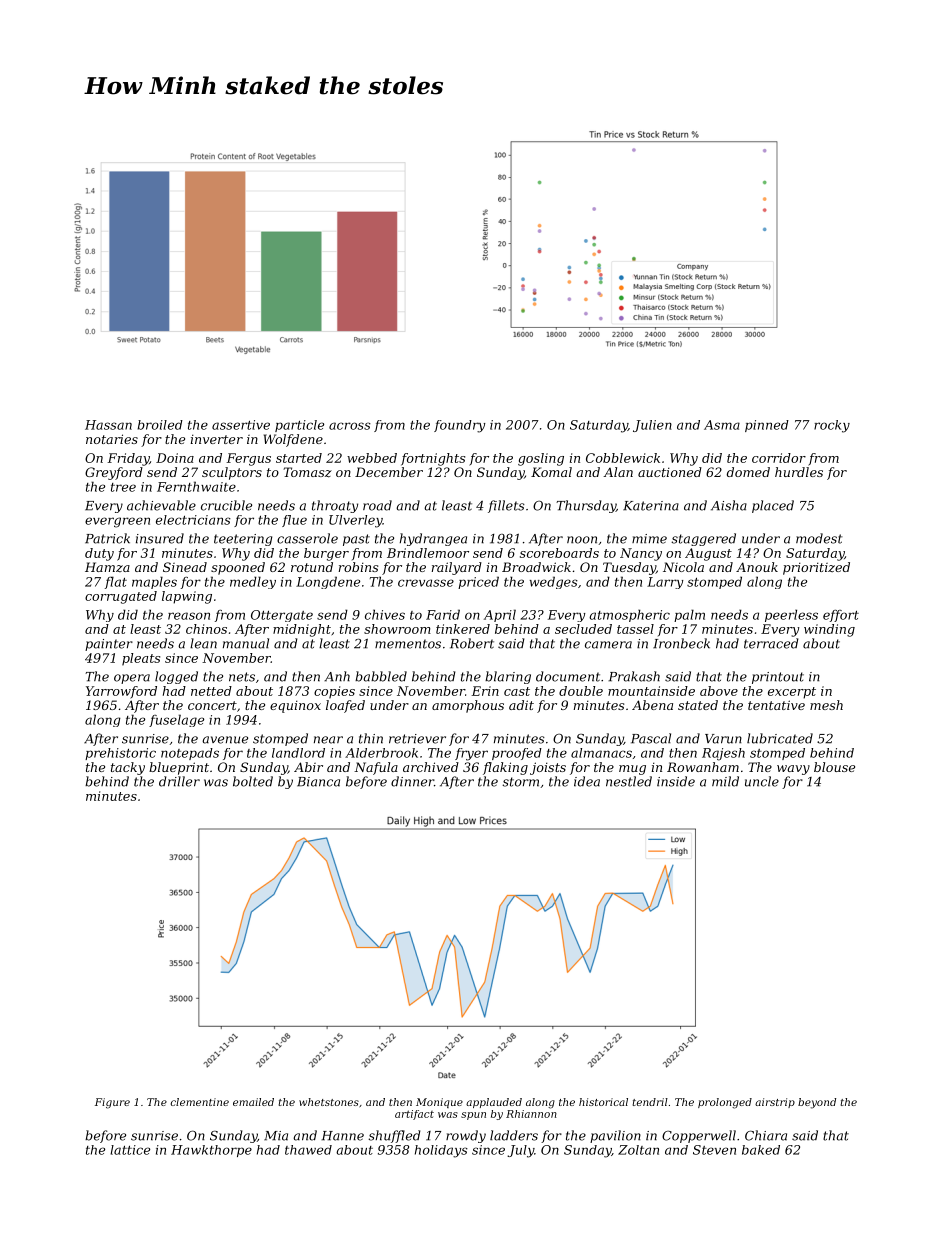  Describe the element at coordinates (179, 781) in the screenshot. I see `driller` at that location.
